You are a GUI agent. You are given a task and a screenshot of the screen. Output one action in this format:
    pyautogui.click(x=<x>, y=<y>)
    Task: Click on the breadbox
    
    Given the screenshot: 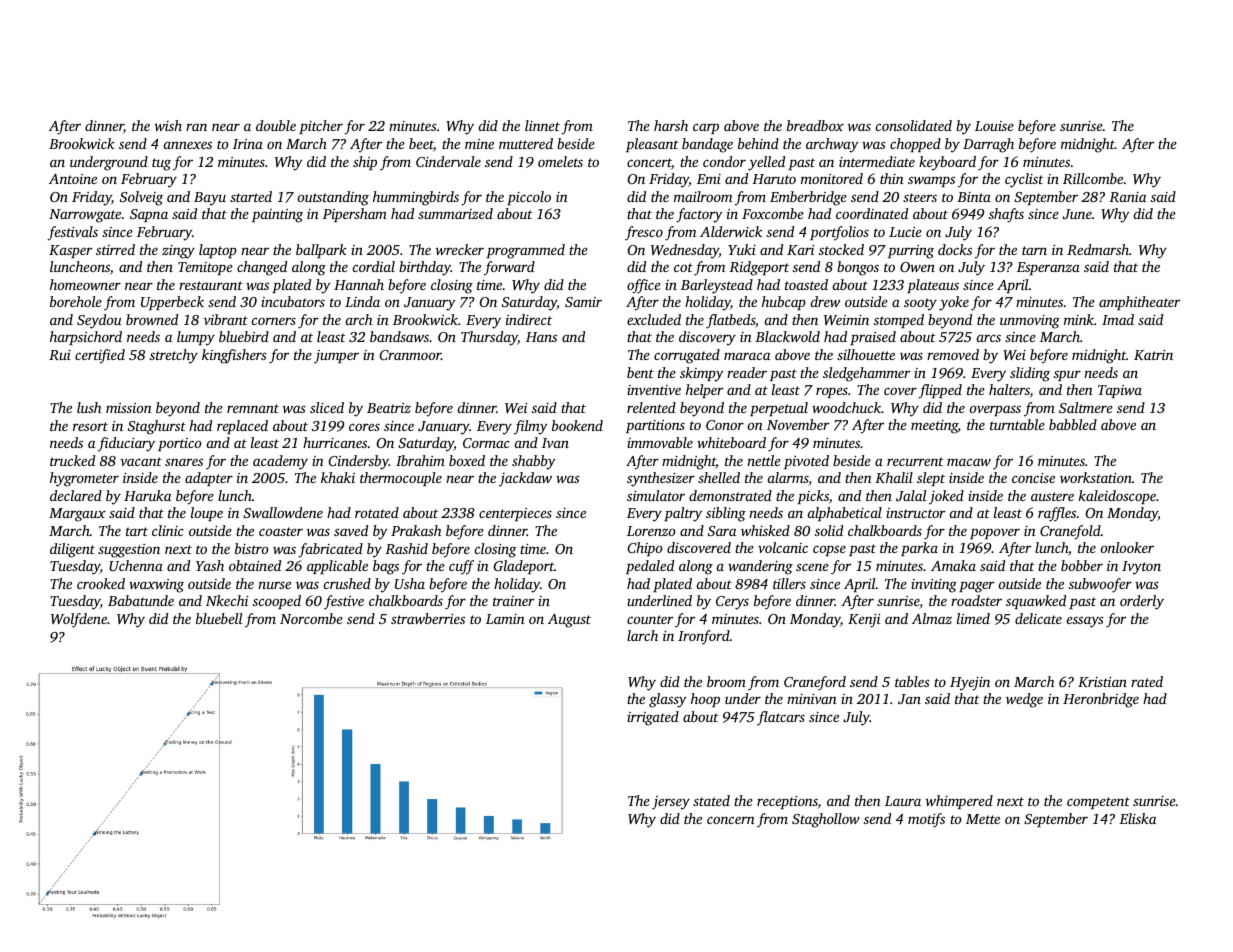 What is the action you would take?
    pyautogui.click(x=815, y=125)
